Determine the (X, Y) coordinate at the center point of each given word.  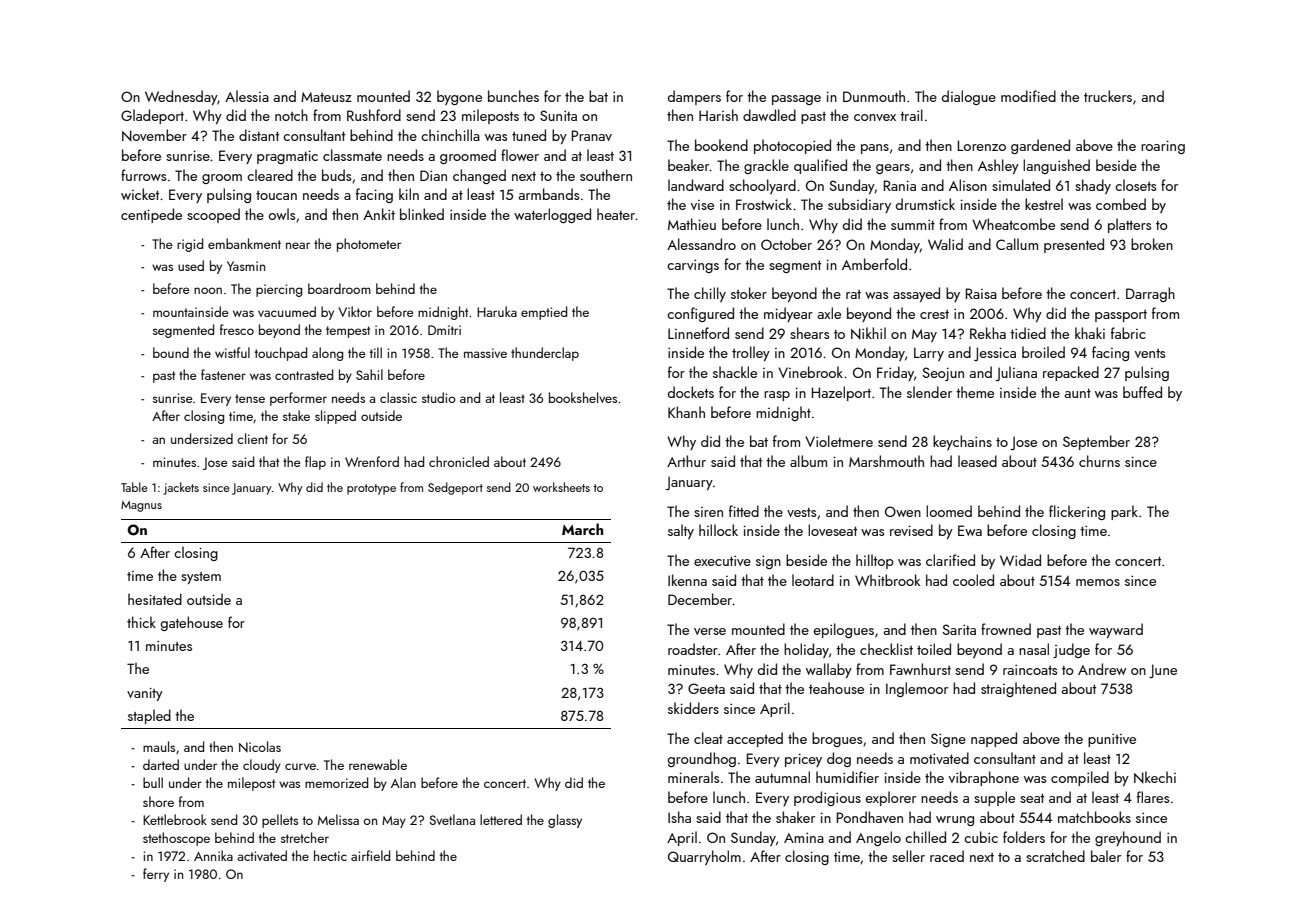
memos (1098, 582)
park (1124, 512)
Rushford (374, 115)
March (582, 529)
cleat (708, 738)
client (252, 438)
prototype (371, 489)
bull (153, 782)
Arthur (686, 461)
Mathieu (692, 224)
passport (1121, 316)
